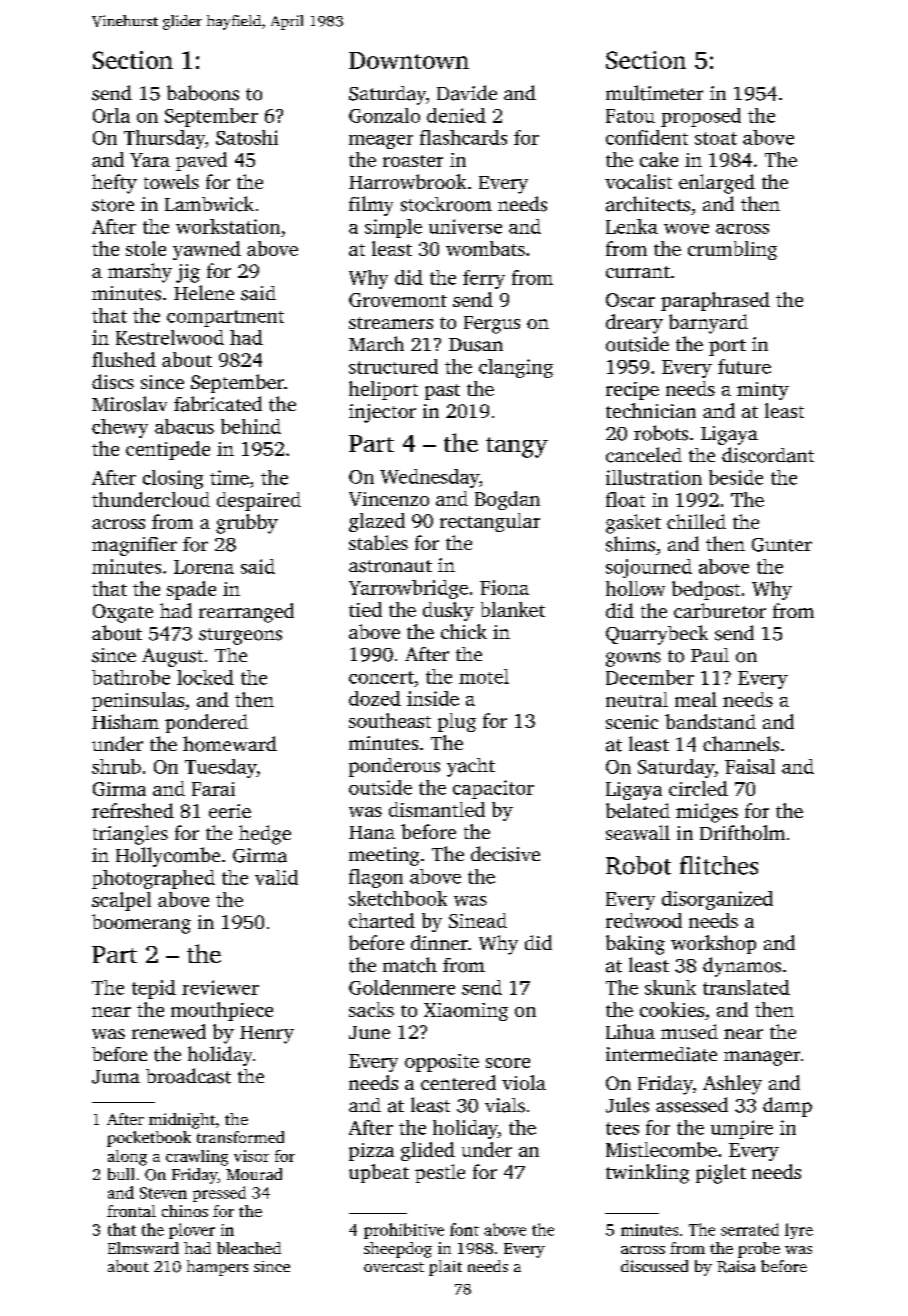  What do you see at coordinates (689, 1031) in the page?
I see `mused` at bounding box center [689, 1031].
